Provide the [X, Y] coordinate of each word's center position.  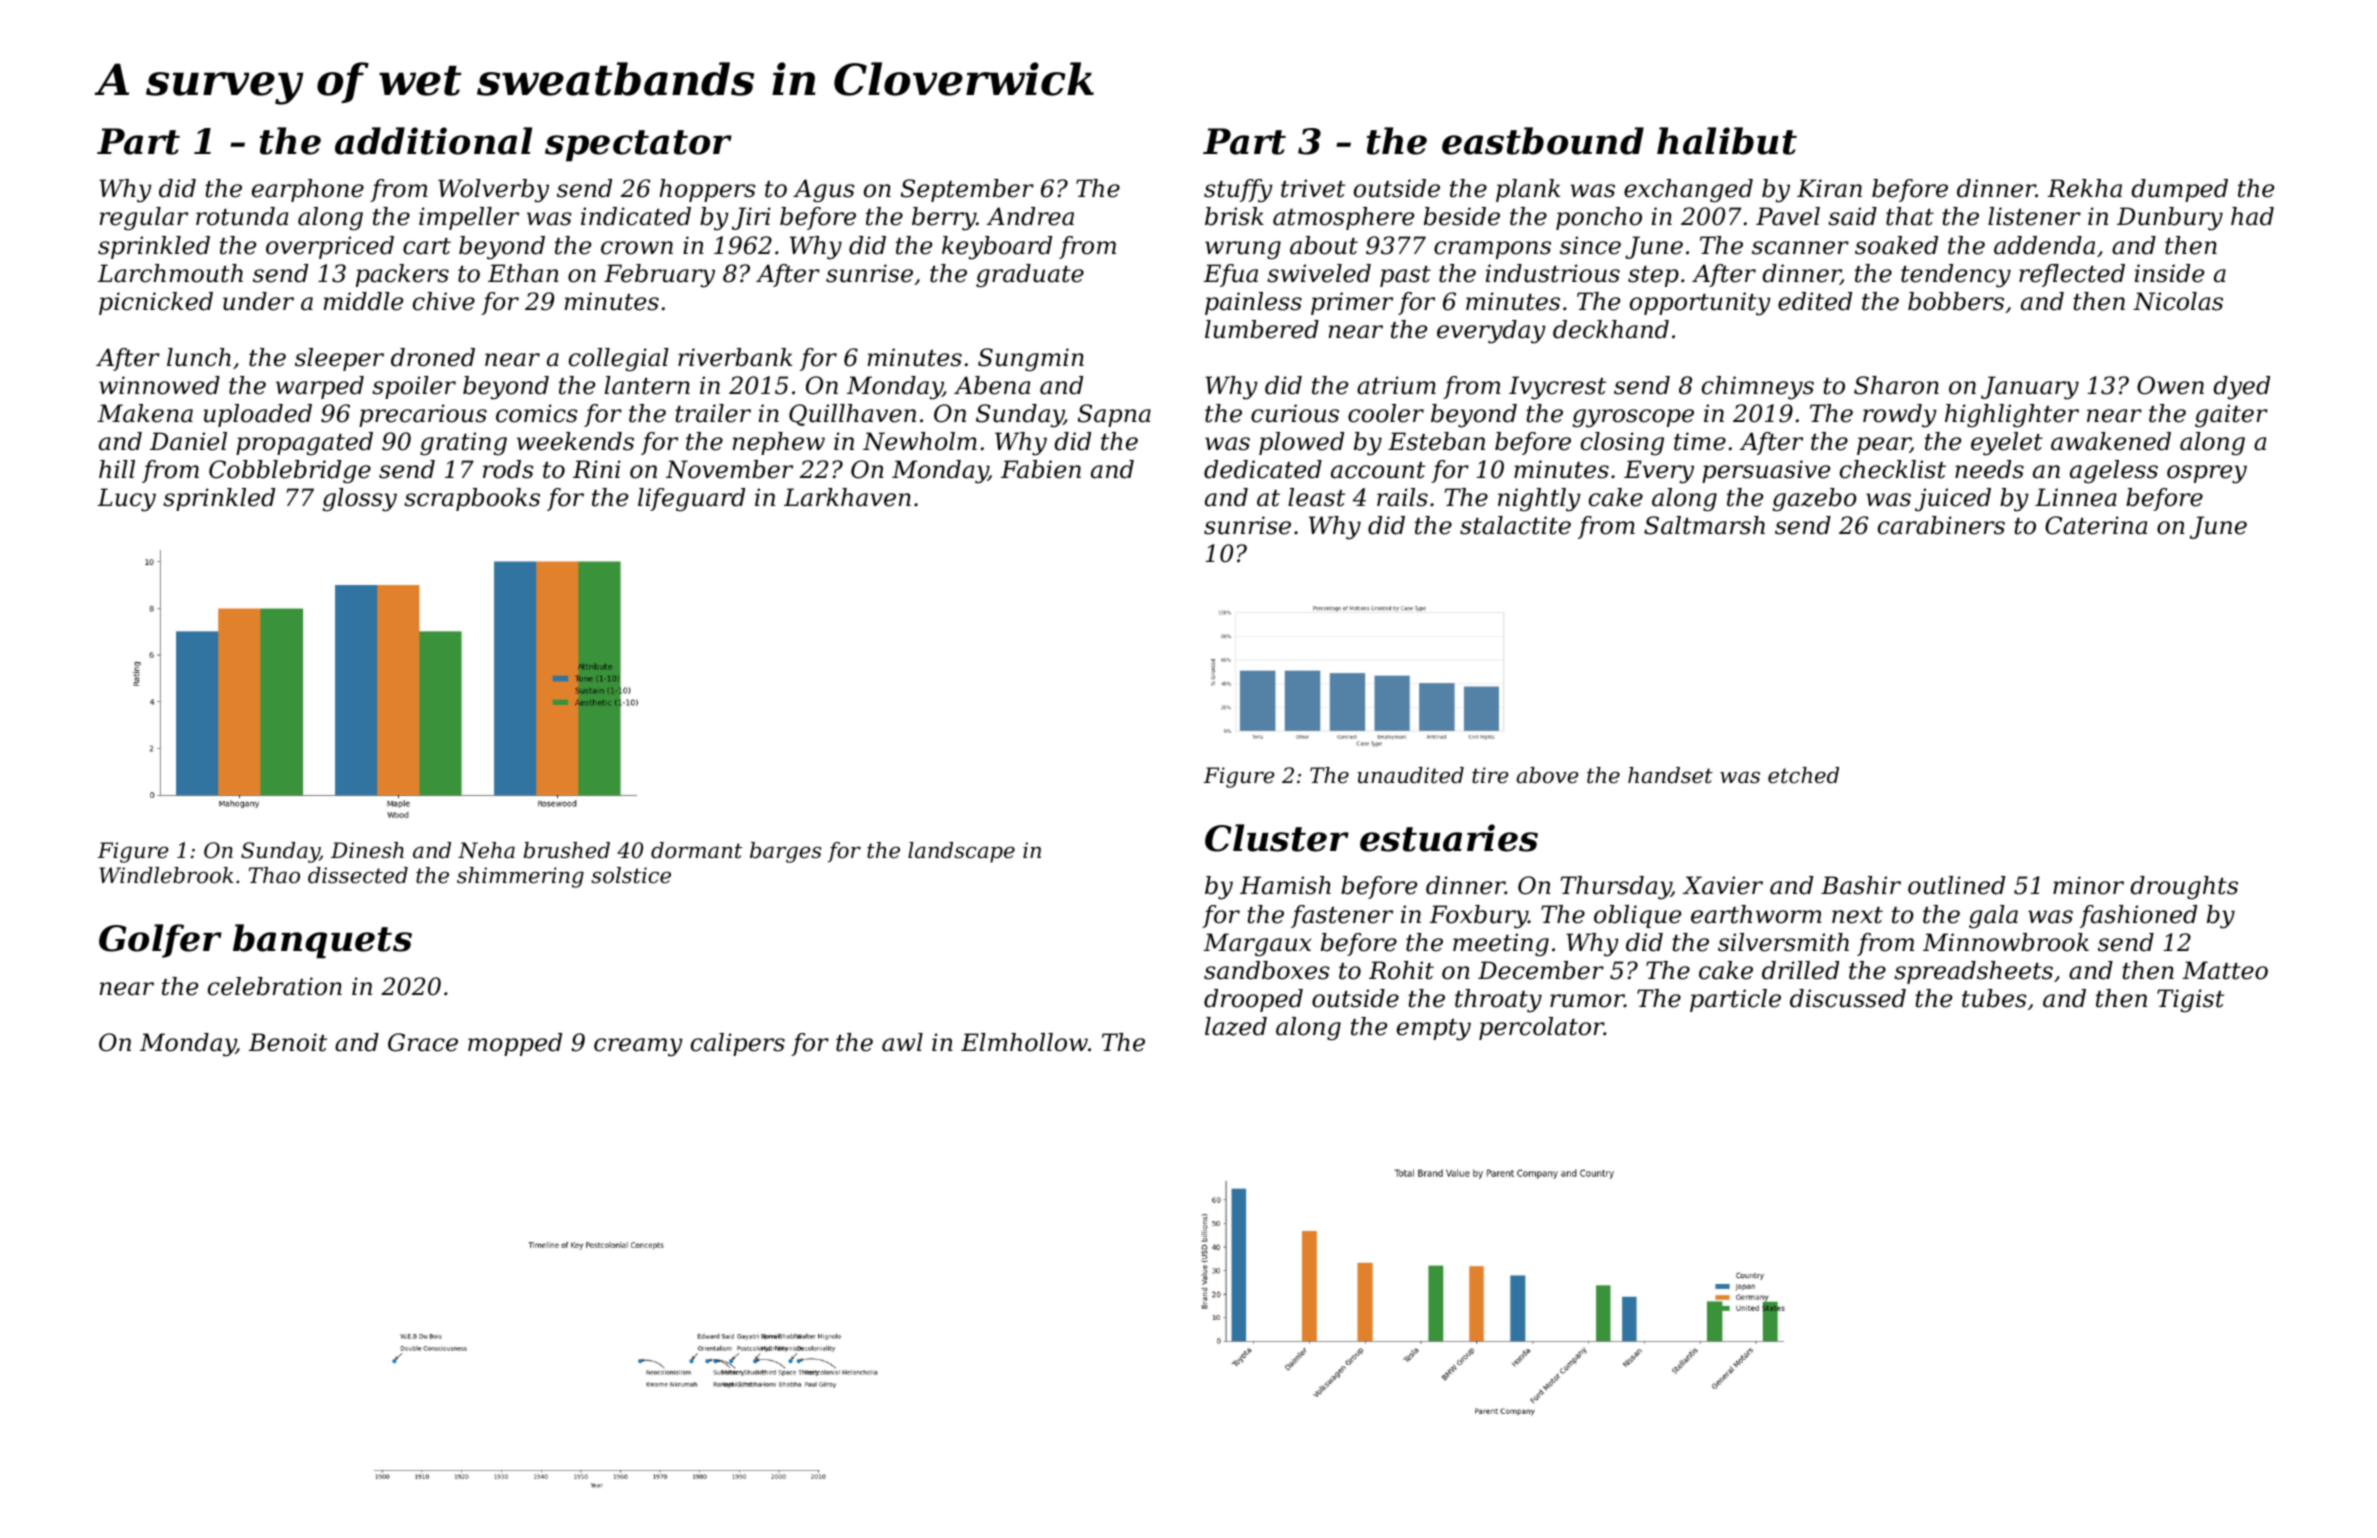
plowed [1301, 443]
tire [1490, 775]
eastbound [1543, 141]
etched [1803, 775]
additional [433, 141]
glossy [360, 500]
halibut [1727, 141]
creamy [638, 1047]
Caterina [2096, 525]
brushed [567, 850]
